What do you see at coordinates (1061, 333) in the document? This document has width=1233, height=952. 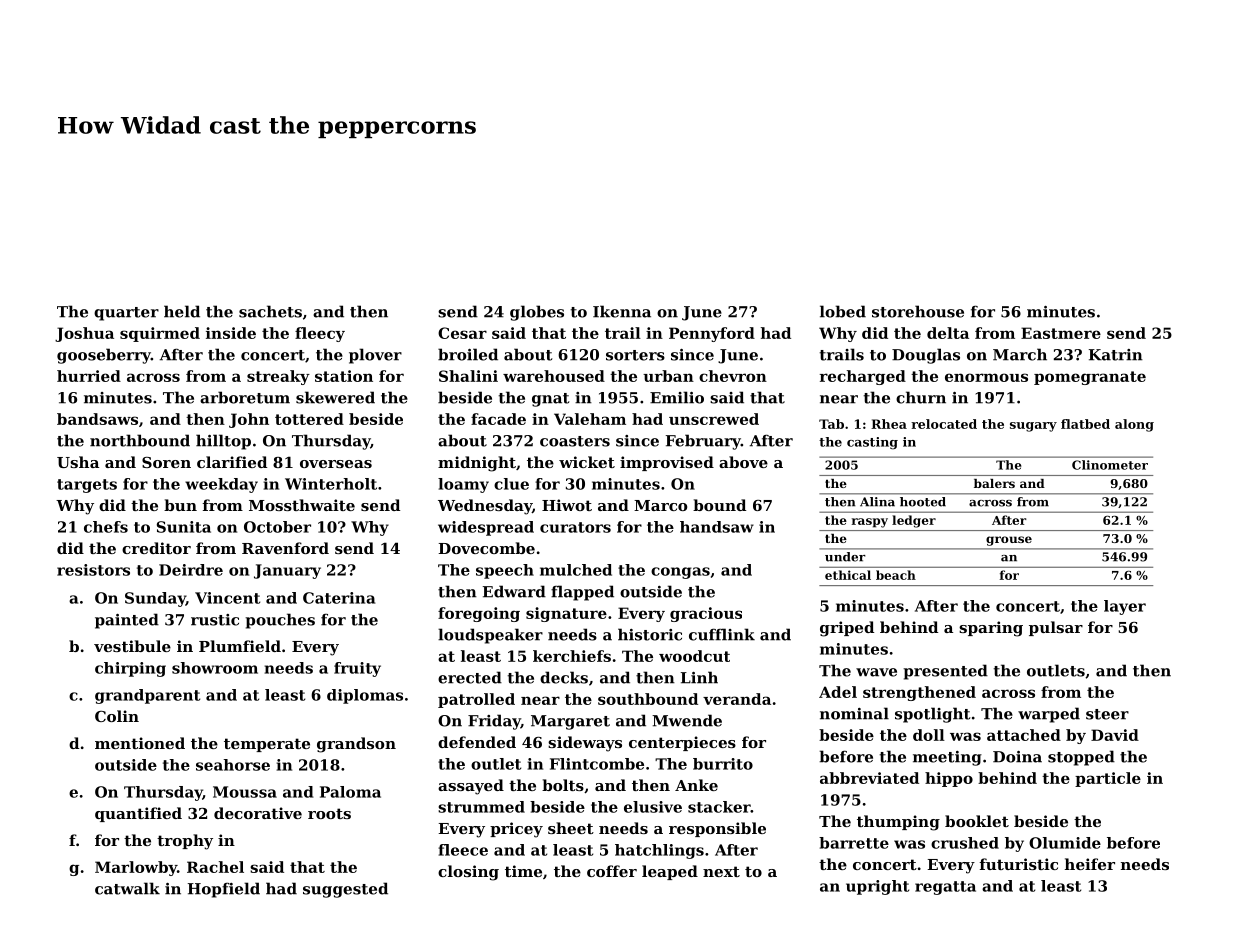 I see `Eastmere` at bounding box center [1061, 333].
